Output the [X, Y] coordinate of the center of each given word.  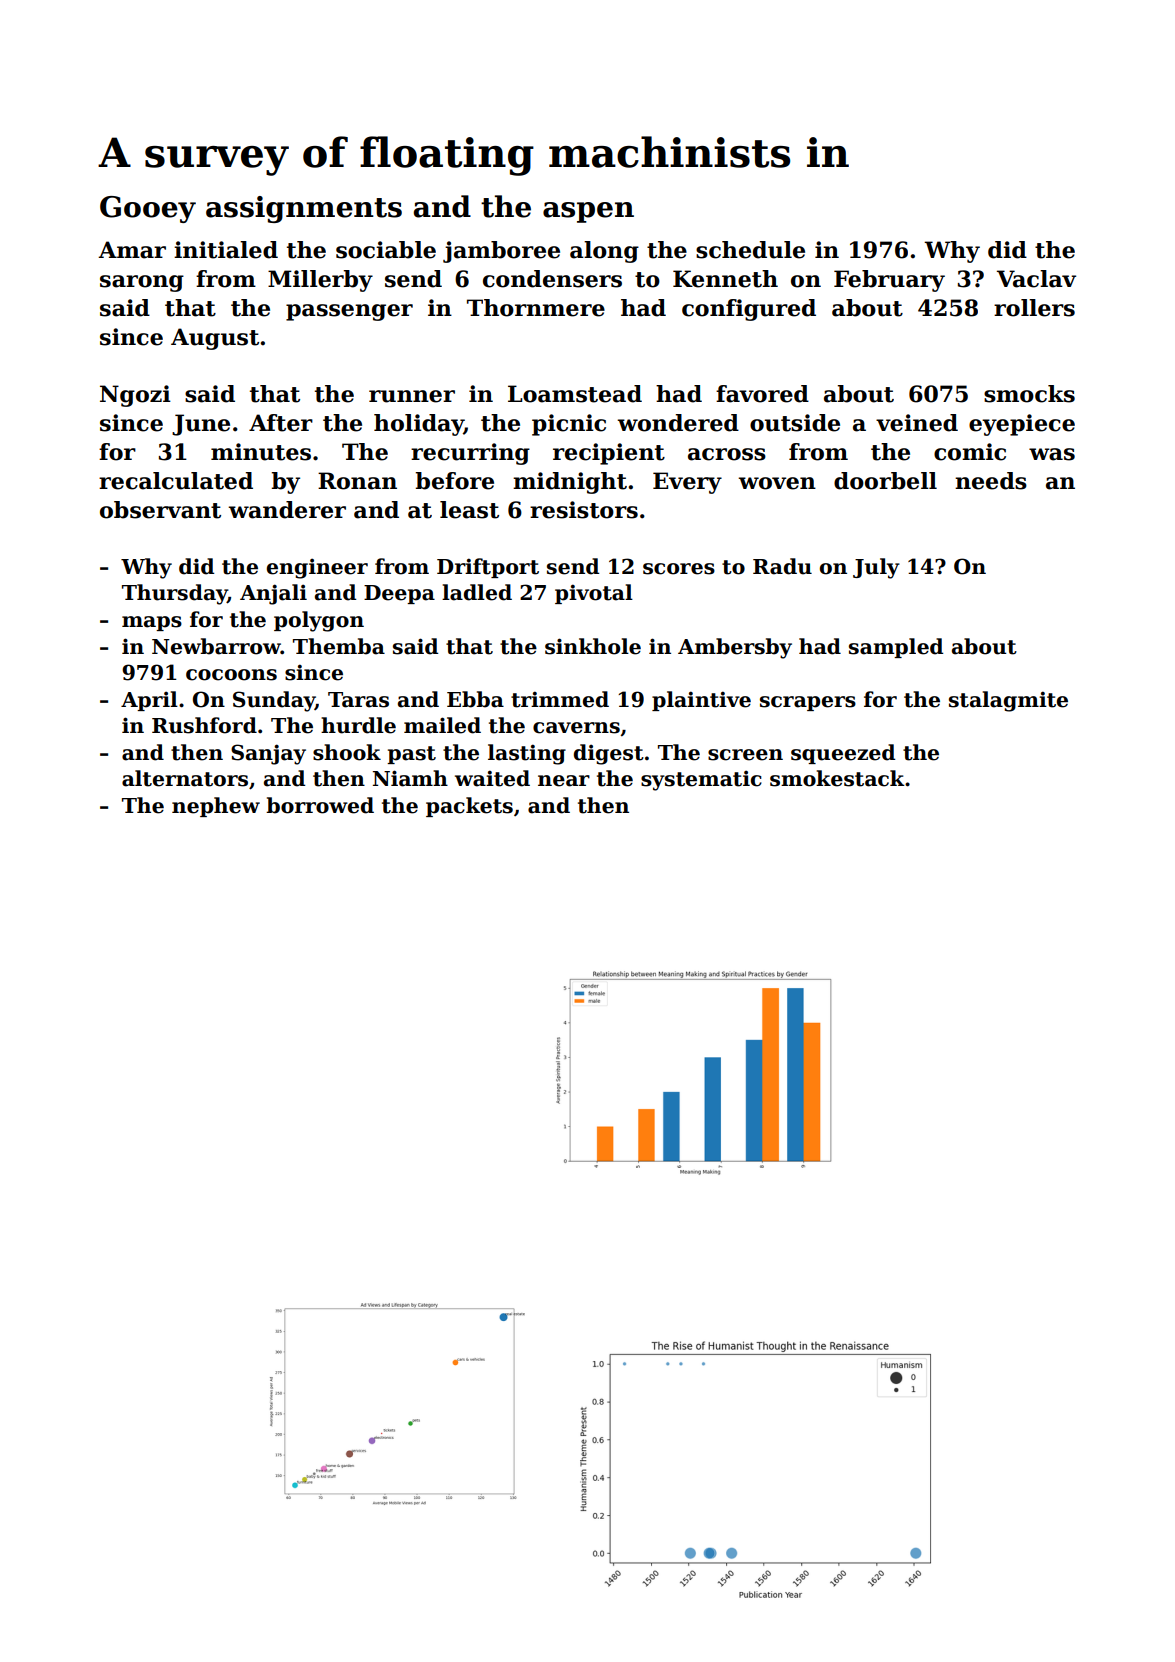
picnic [569, 425]
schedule [750, 250]
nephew [216, 807]
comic [970, 452]
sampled [896, 648]
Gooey [148, 209]
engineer [317, 568]
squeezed [843, 754]
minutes [261, 452]
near [564, 781]
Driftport [488, 568]
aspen [588, 212]
